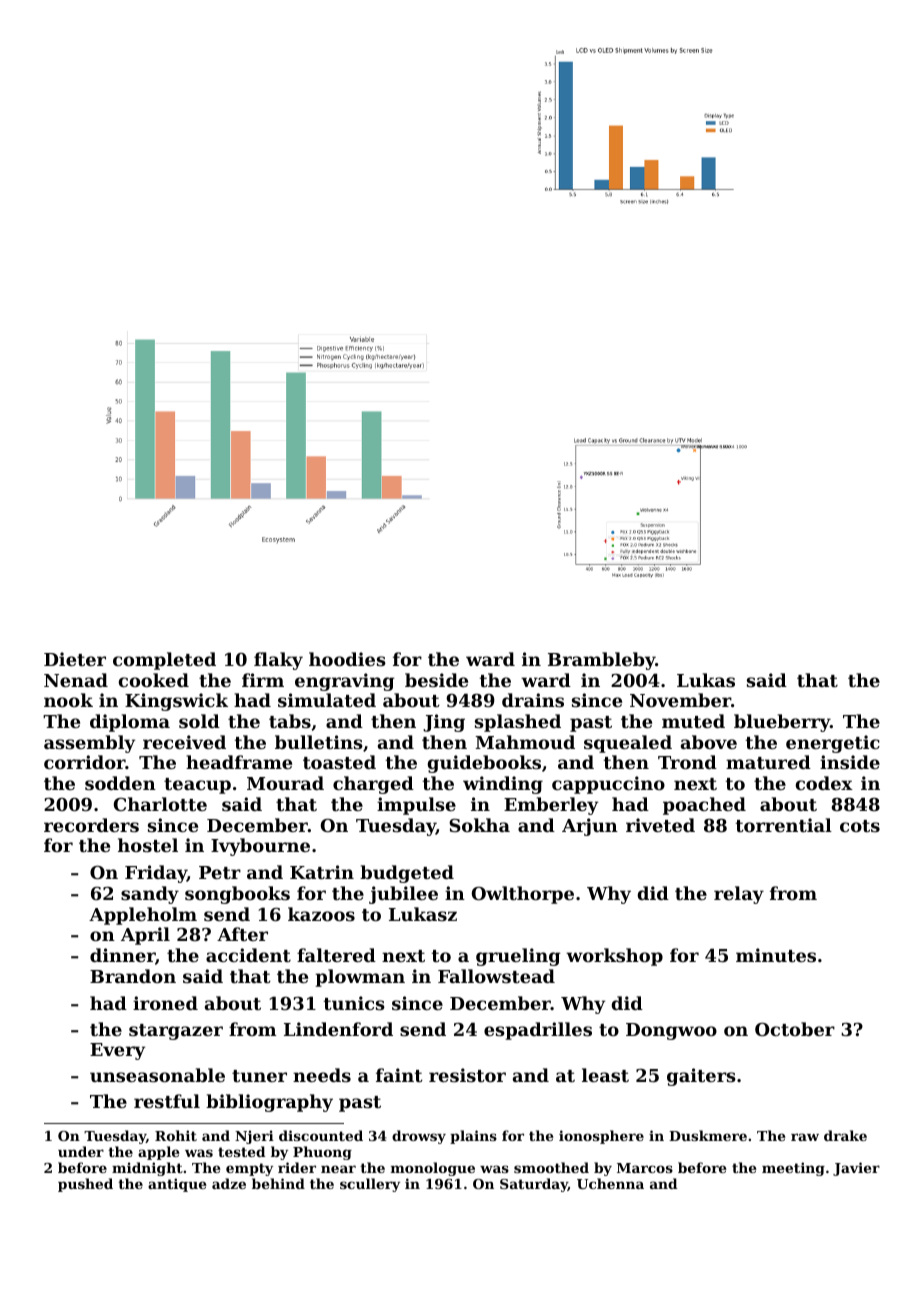 The width and height of the document is (924, 1308). Describe the element at coordinates (165, 1003) in the document. I see `ironed` at that location.
